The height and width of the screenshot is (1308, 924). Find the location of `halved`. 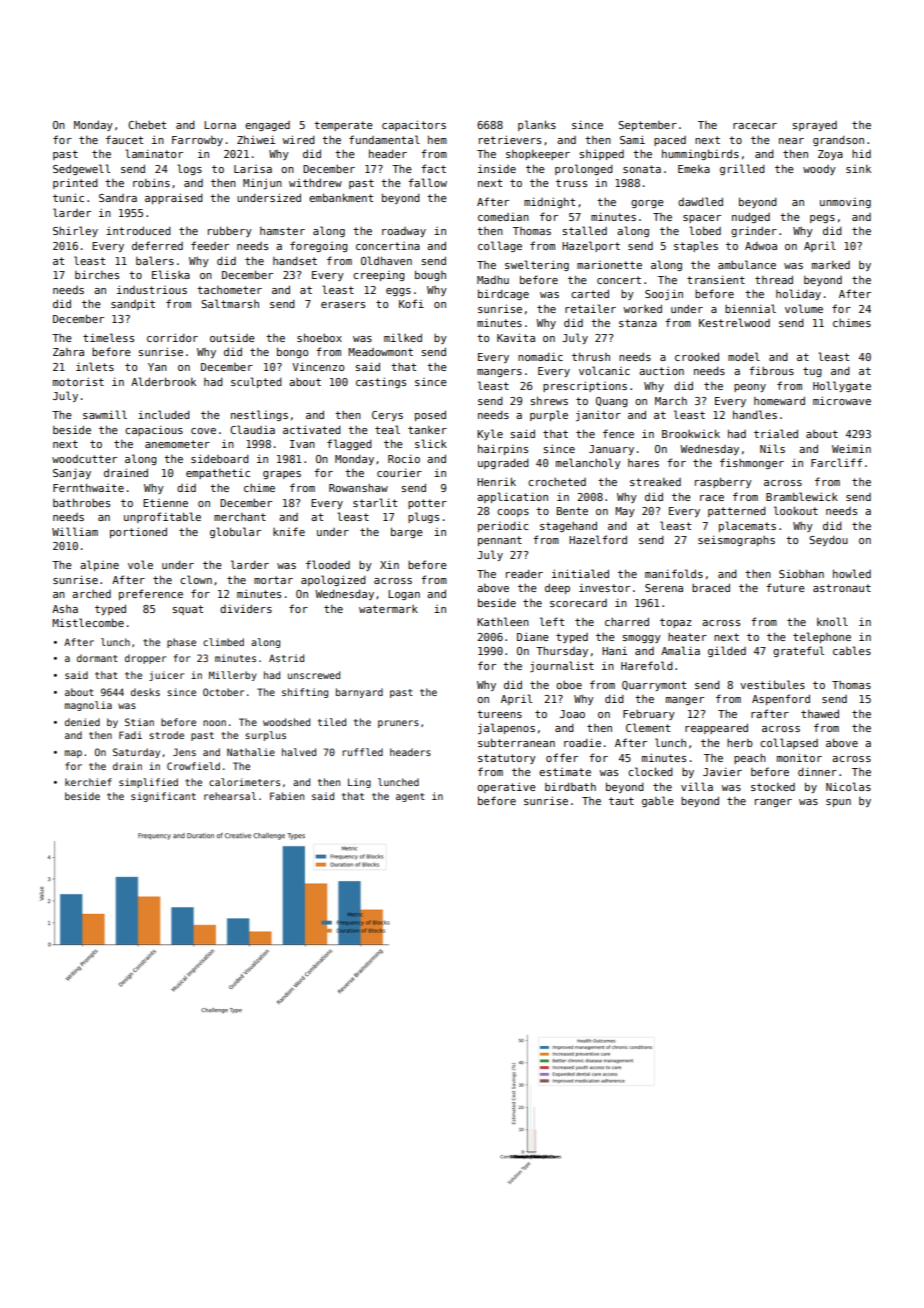

halved is located at coordinates (299, 752).
